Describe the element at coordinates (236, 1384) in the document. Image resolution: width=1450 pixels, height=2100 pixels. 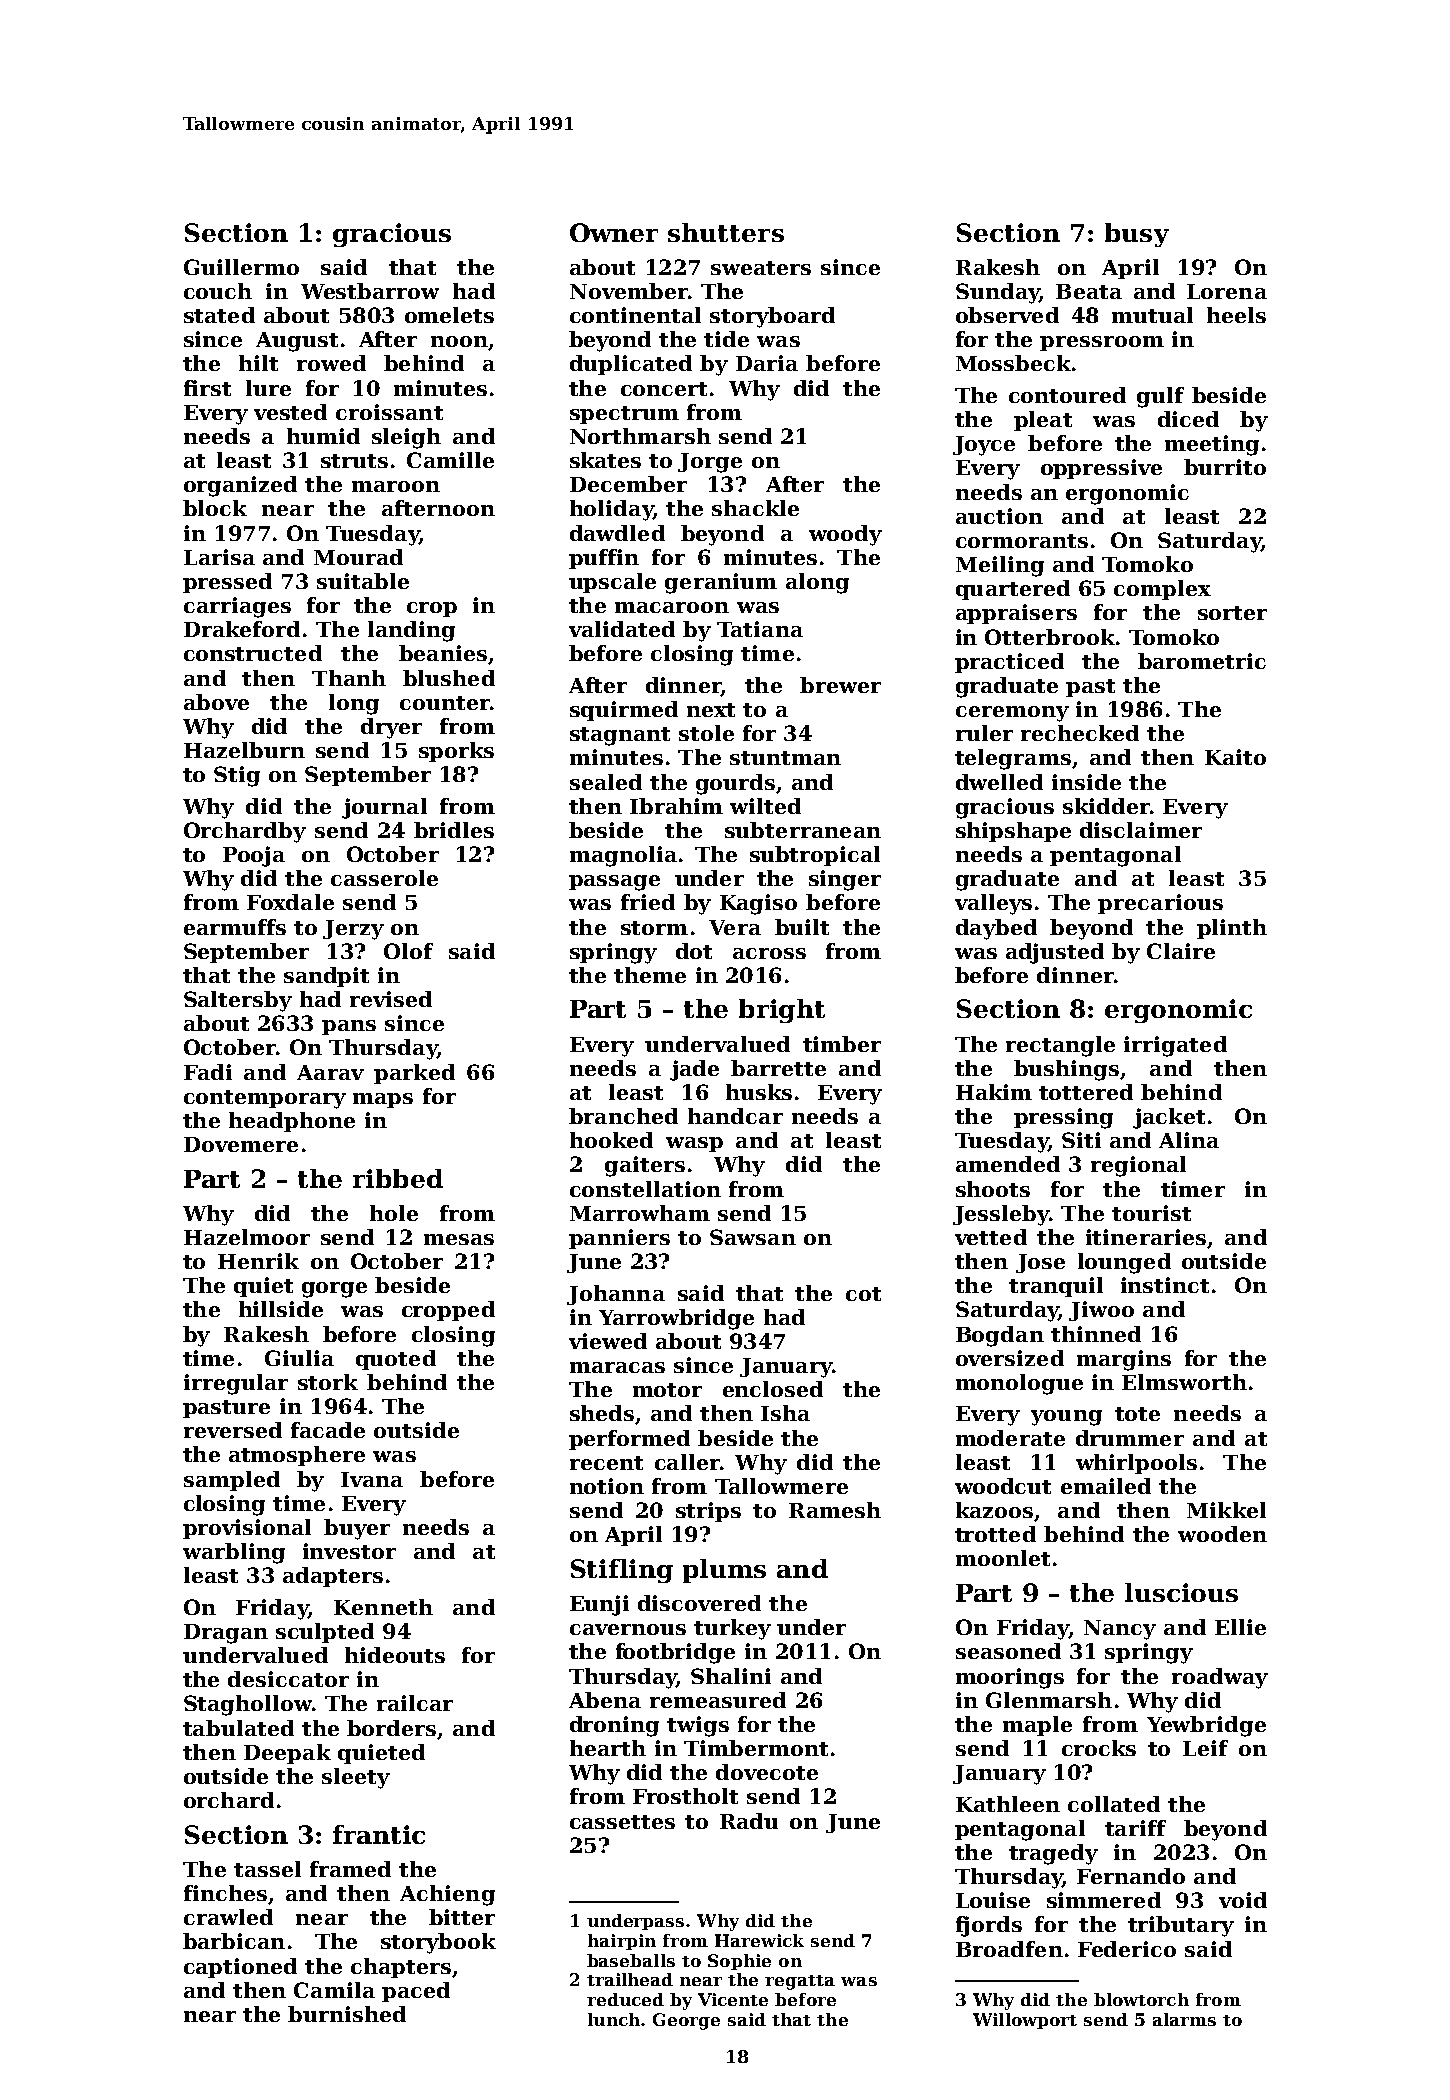
I see `irregular` at that location.
